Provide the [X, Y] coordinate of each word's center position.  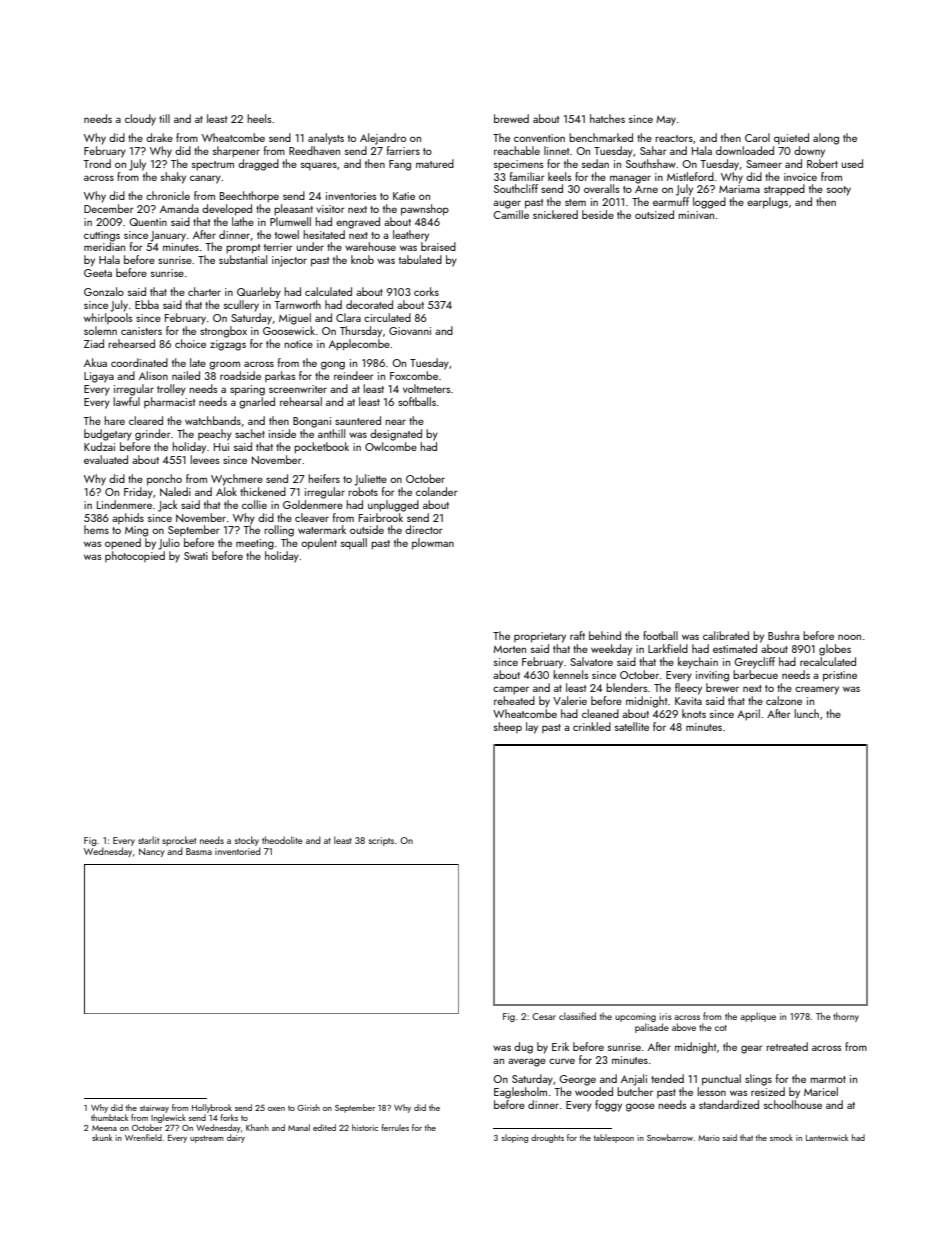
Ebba [147, 304]
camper [511, 690]
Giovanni [410, 331]
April [748, 715]
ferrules [395, 1127]
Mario [709, 1138]
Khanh [257, 1127]
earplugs [767, 203]
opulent [319, 544]
